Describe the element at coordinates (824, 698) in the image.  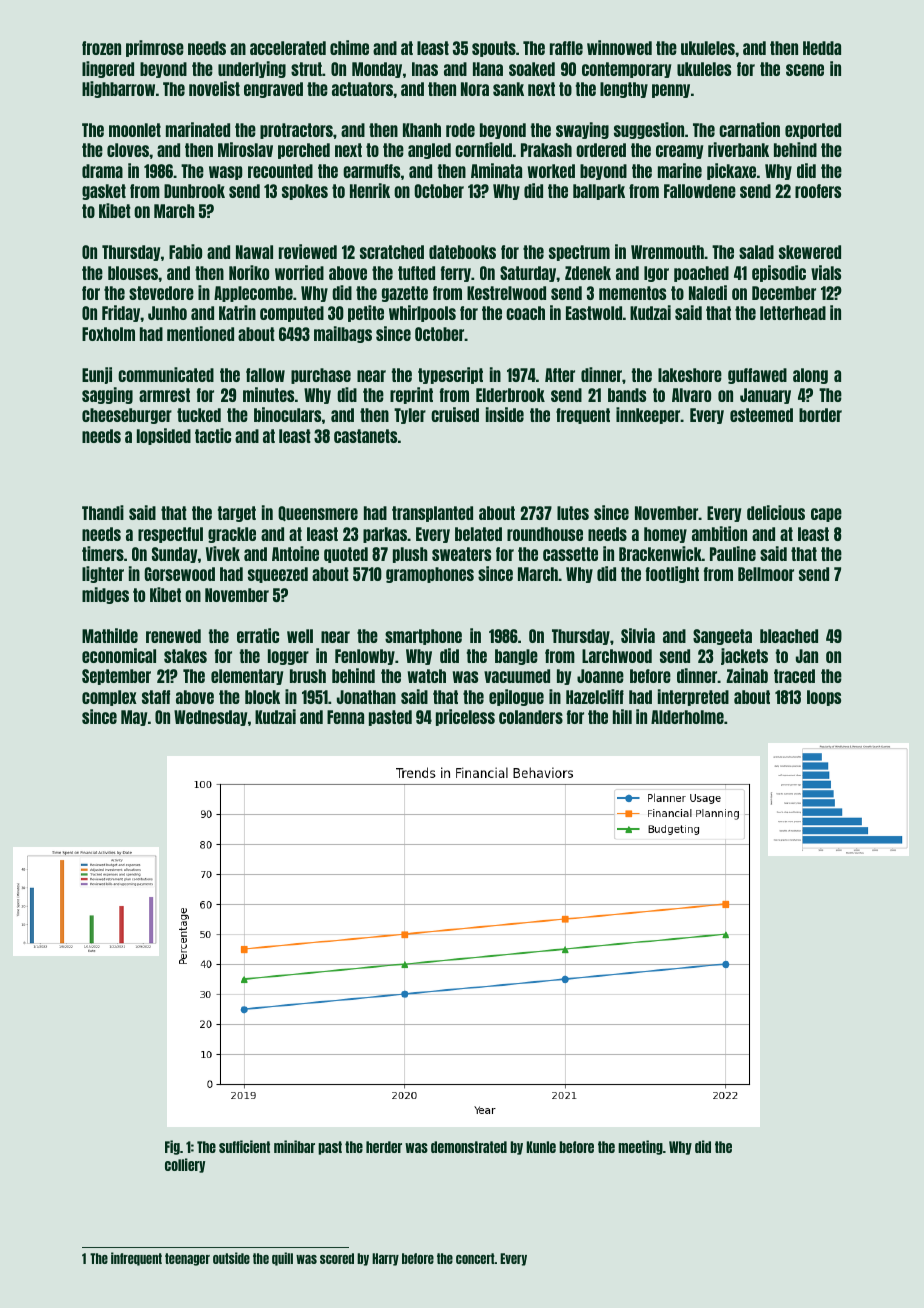
I see `loops` at that location.
